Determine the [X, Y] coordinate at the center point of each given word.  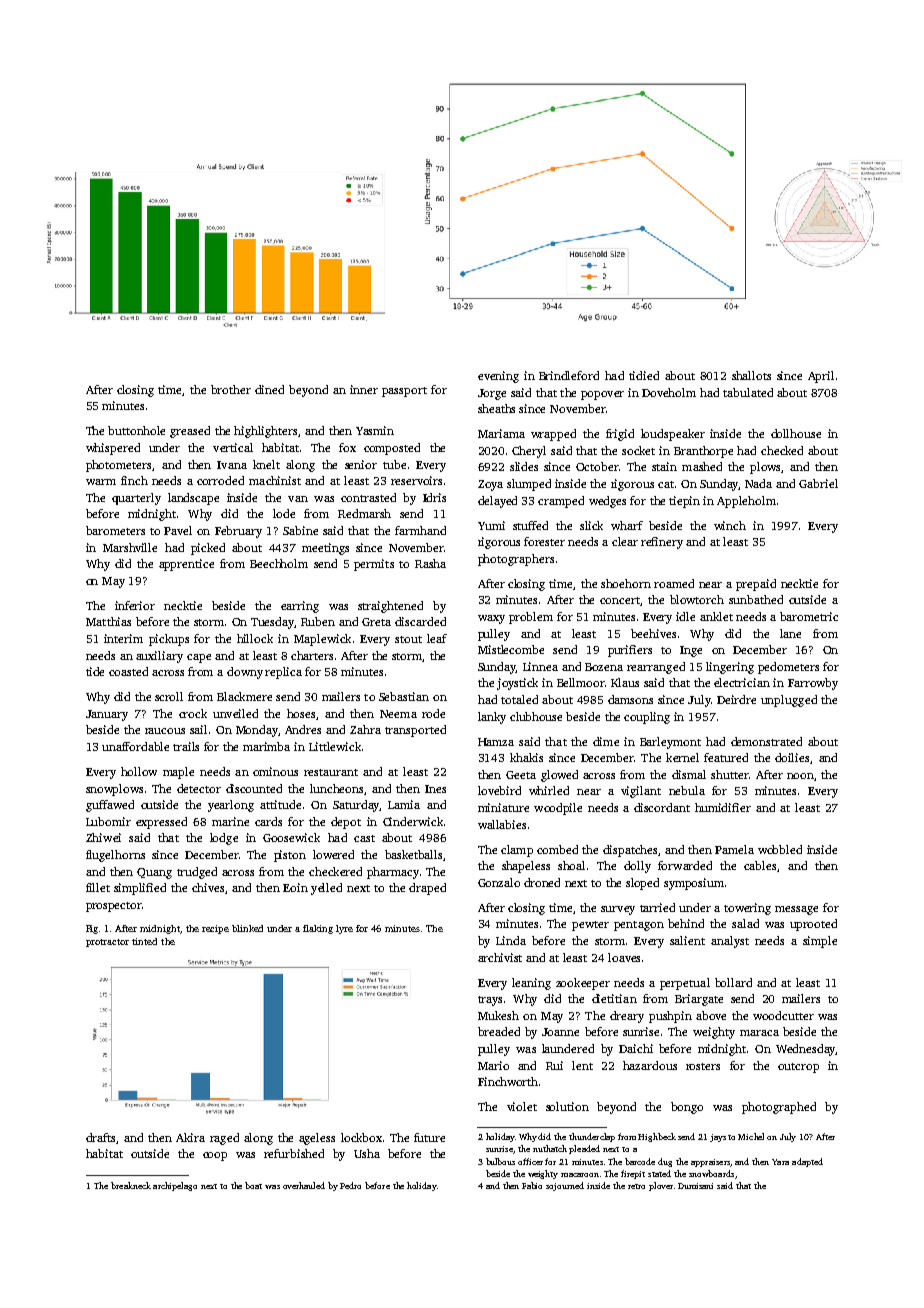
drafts [100, 1137]
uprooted [813, 925]
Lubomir [108, 821]
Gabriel [818, 483]
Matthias [108, 621]
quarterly [136, 499]
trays [490, 1001]
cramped [561, 502]
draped [427, 889]
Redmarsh [364, 513]
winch [730, 525]
